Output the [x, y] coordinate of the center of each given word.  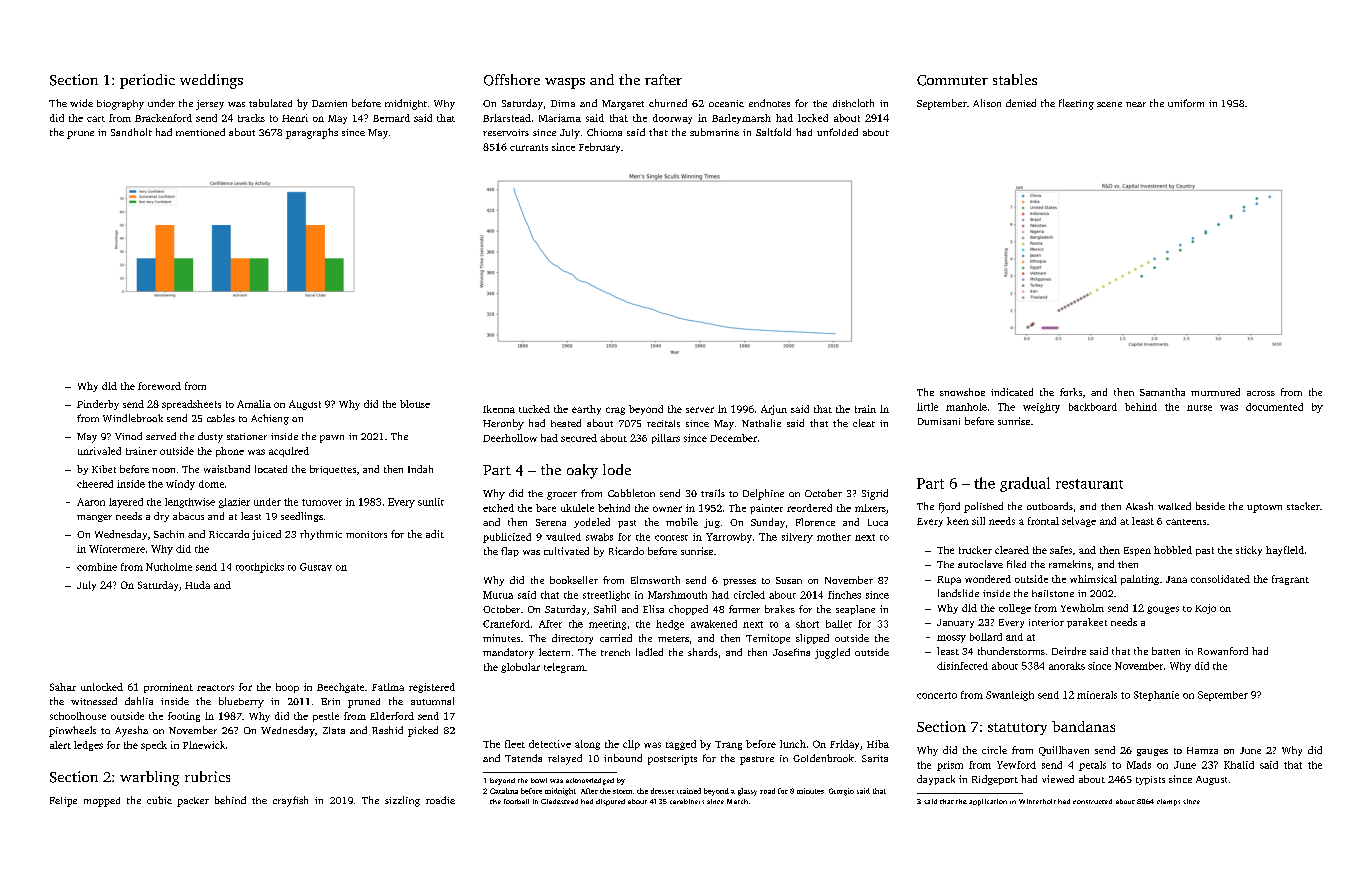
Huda [197, 585]
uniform [1186, 103]
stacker [1303, 506]
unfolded [837, 132]
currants [529, 147]
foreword [159, 386]
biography [120, 105]
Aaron [91, 502]
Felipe [63, 802]
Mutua [498, 595]
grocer [562, 496]
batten [1166, 651]
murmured [1215, 392]
